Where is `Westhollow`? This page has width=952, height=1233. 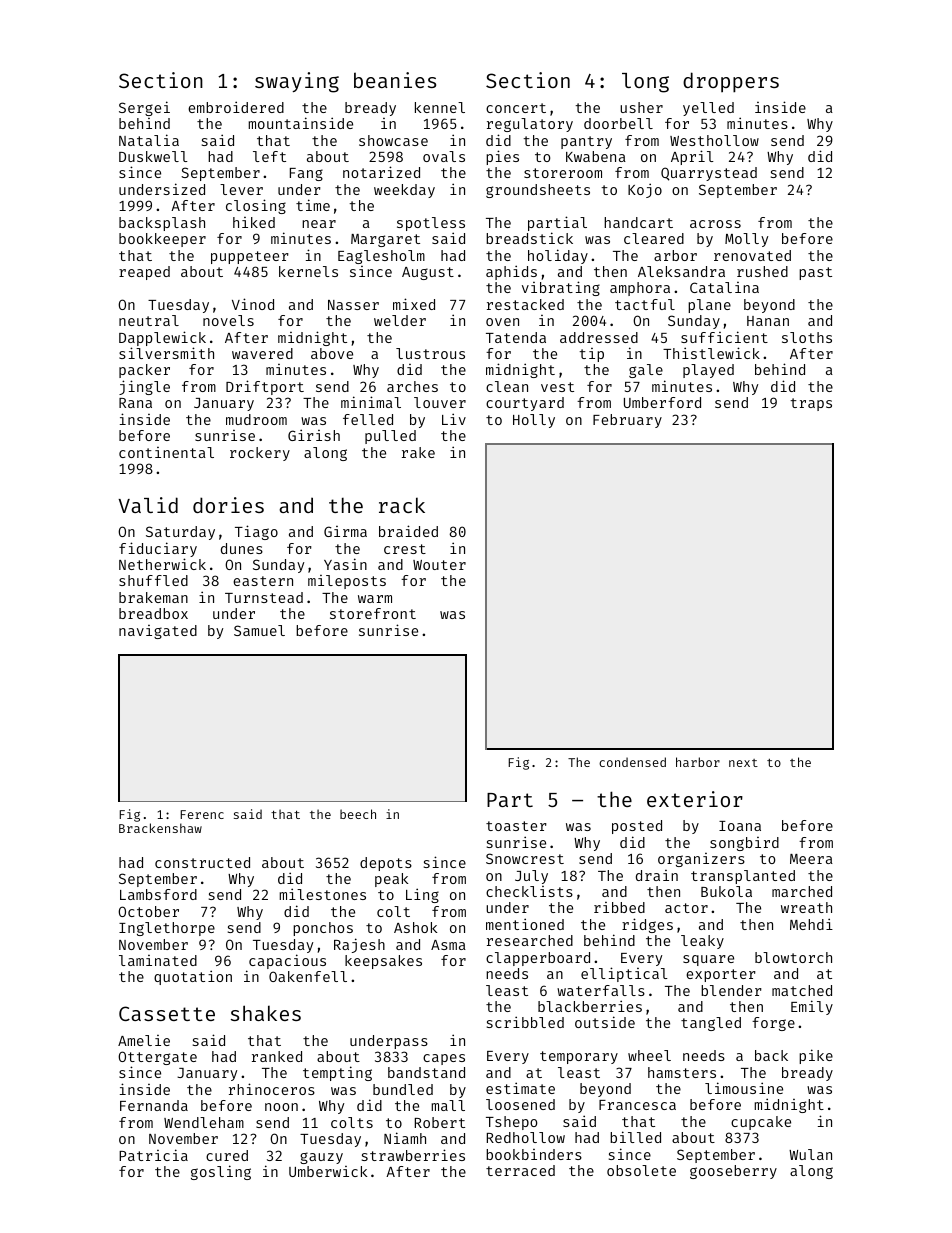 Westhollow is located at coordinates (714, 140).
